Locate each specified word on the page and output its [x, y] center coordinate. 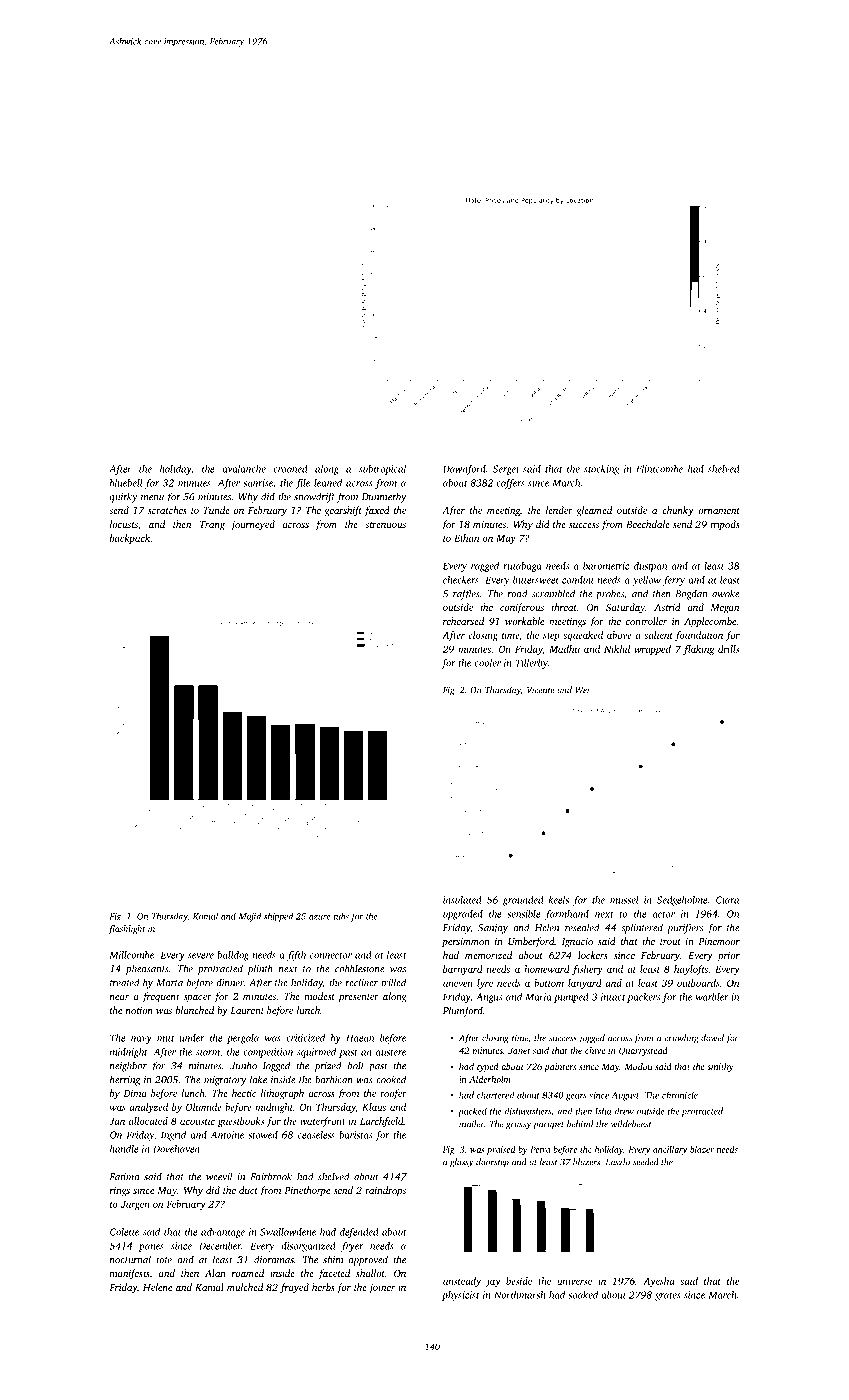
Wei [582, 690]
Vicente [540, 690]
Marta [170, 983]
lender [559, 510]
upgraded [463, 915]
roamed [248, 1273]
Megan [724, 609]
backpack [130, 539]
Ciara [727, 900]
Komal [205, 916]
